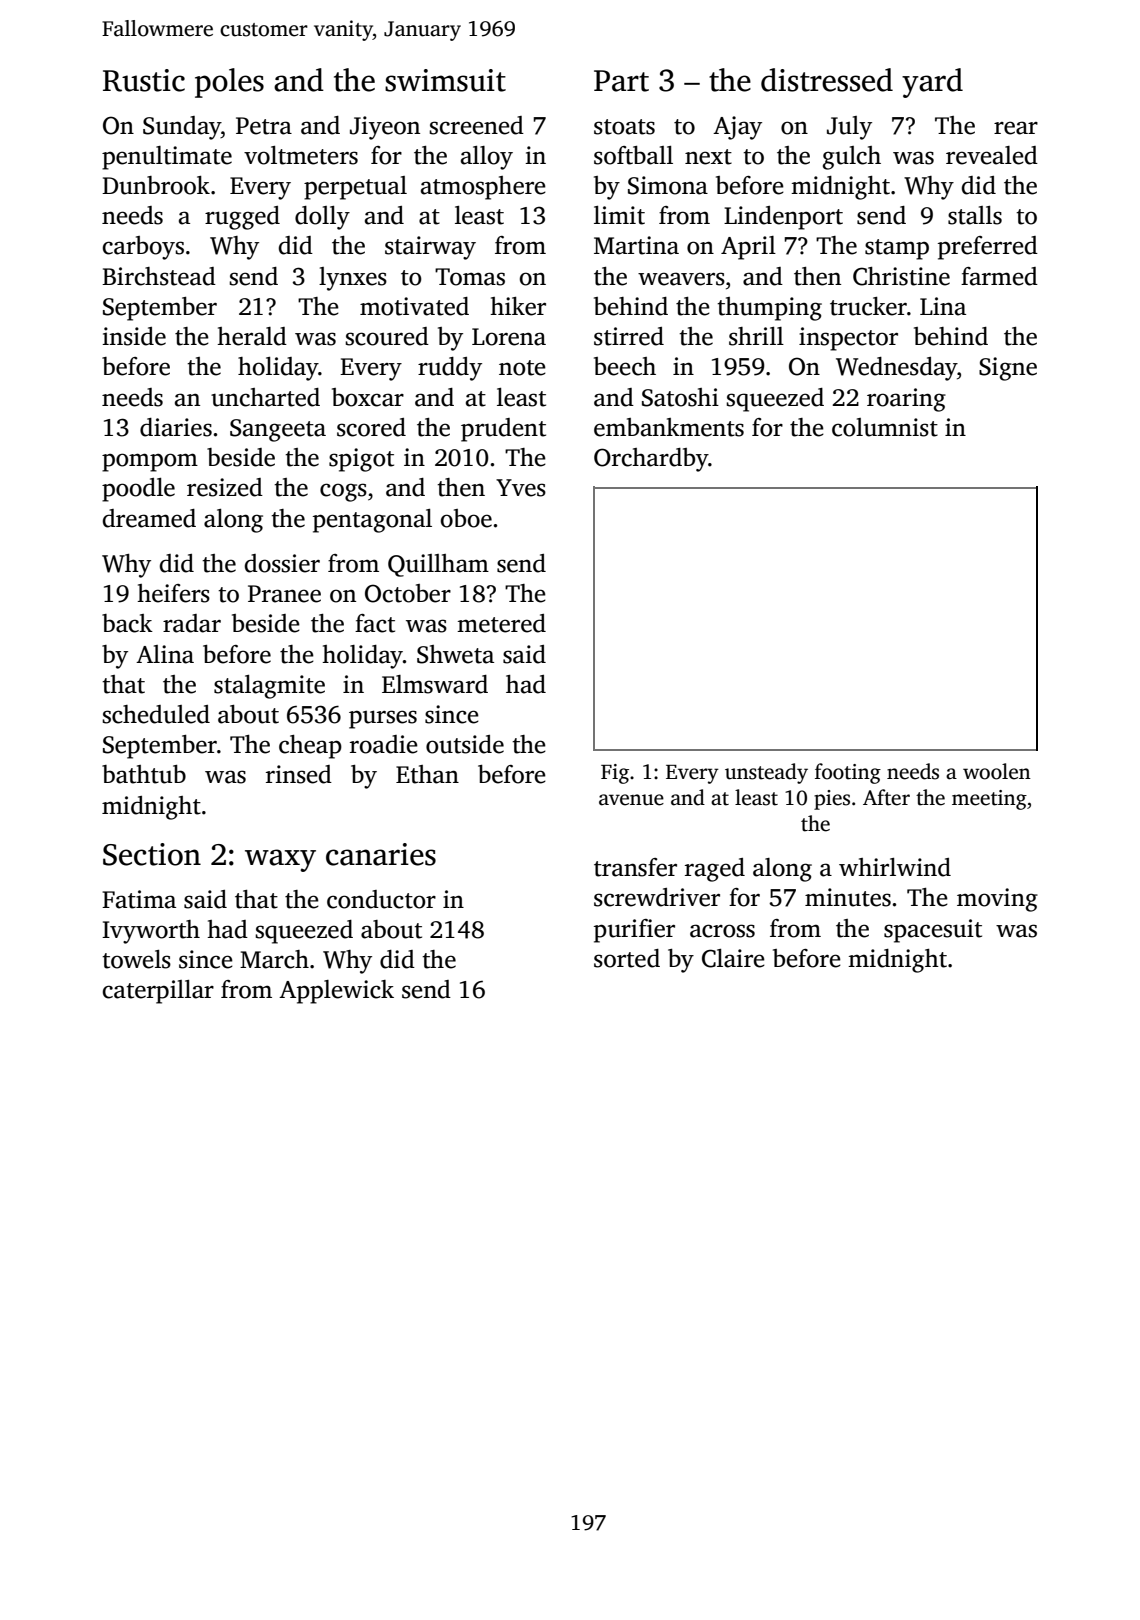 The height and width of the image is (1620, 1140). Describe the element at coordinates (624, 127) in the image. I see `stoats` at that location.
